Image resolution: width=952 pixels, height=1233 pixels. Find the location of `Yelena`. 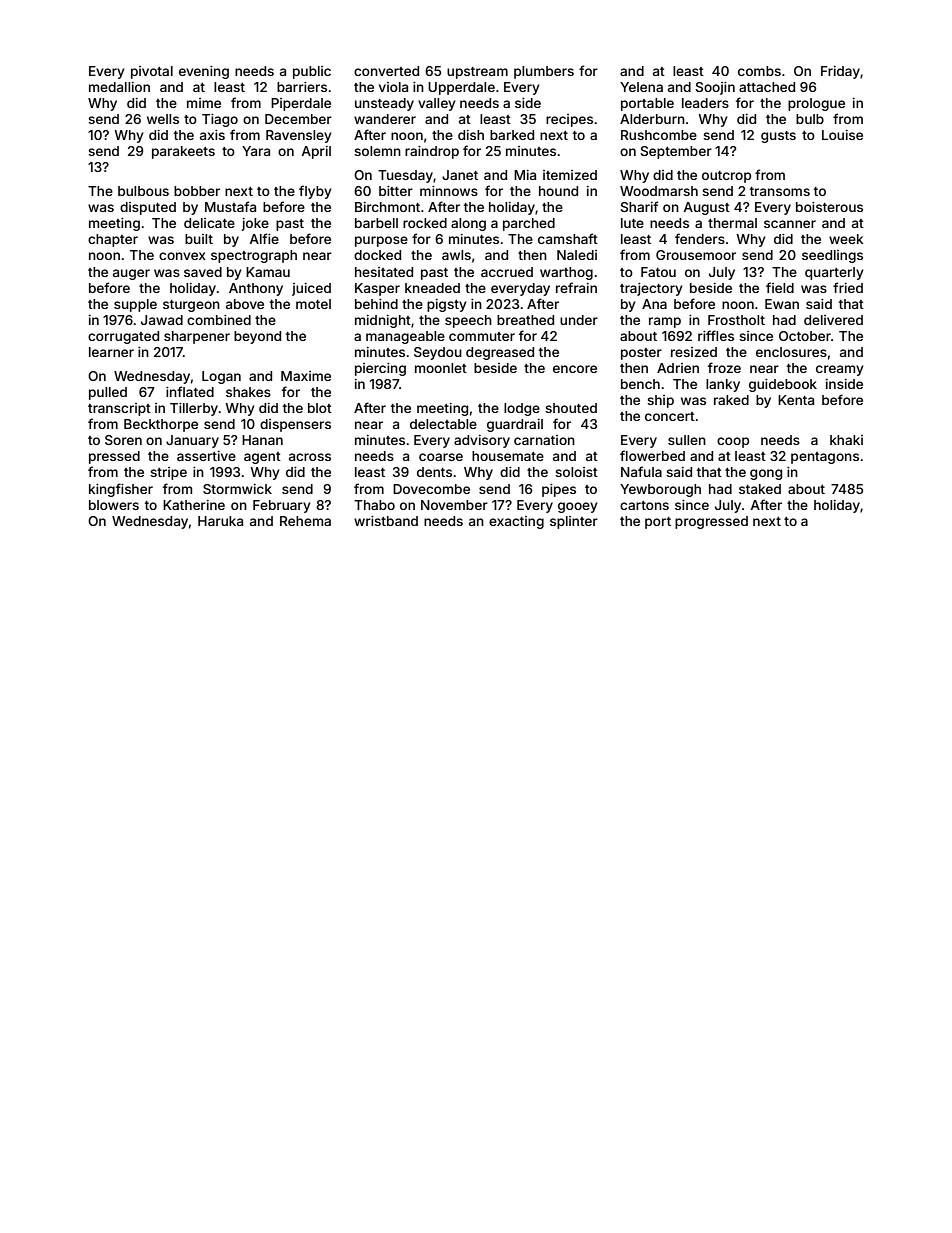

Yelena is located at coordinates (641, 87).
